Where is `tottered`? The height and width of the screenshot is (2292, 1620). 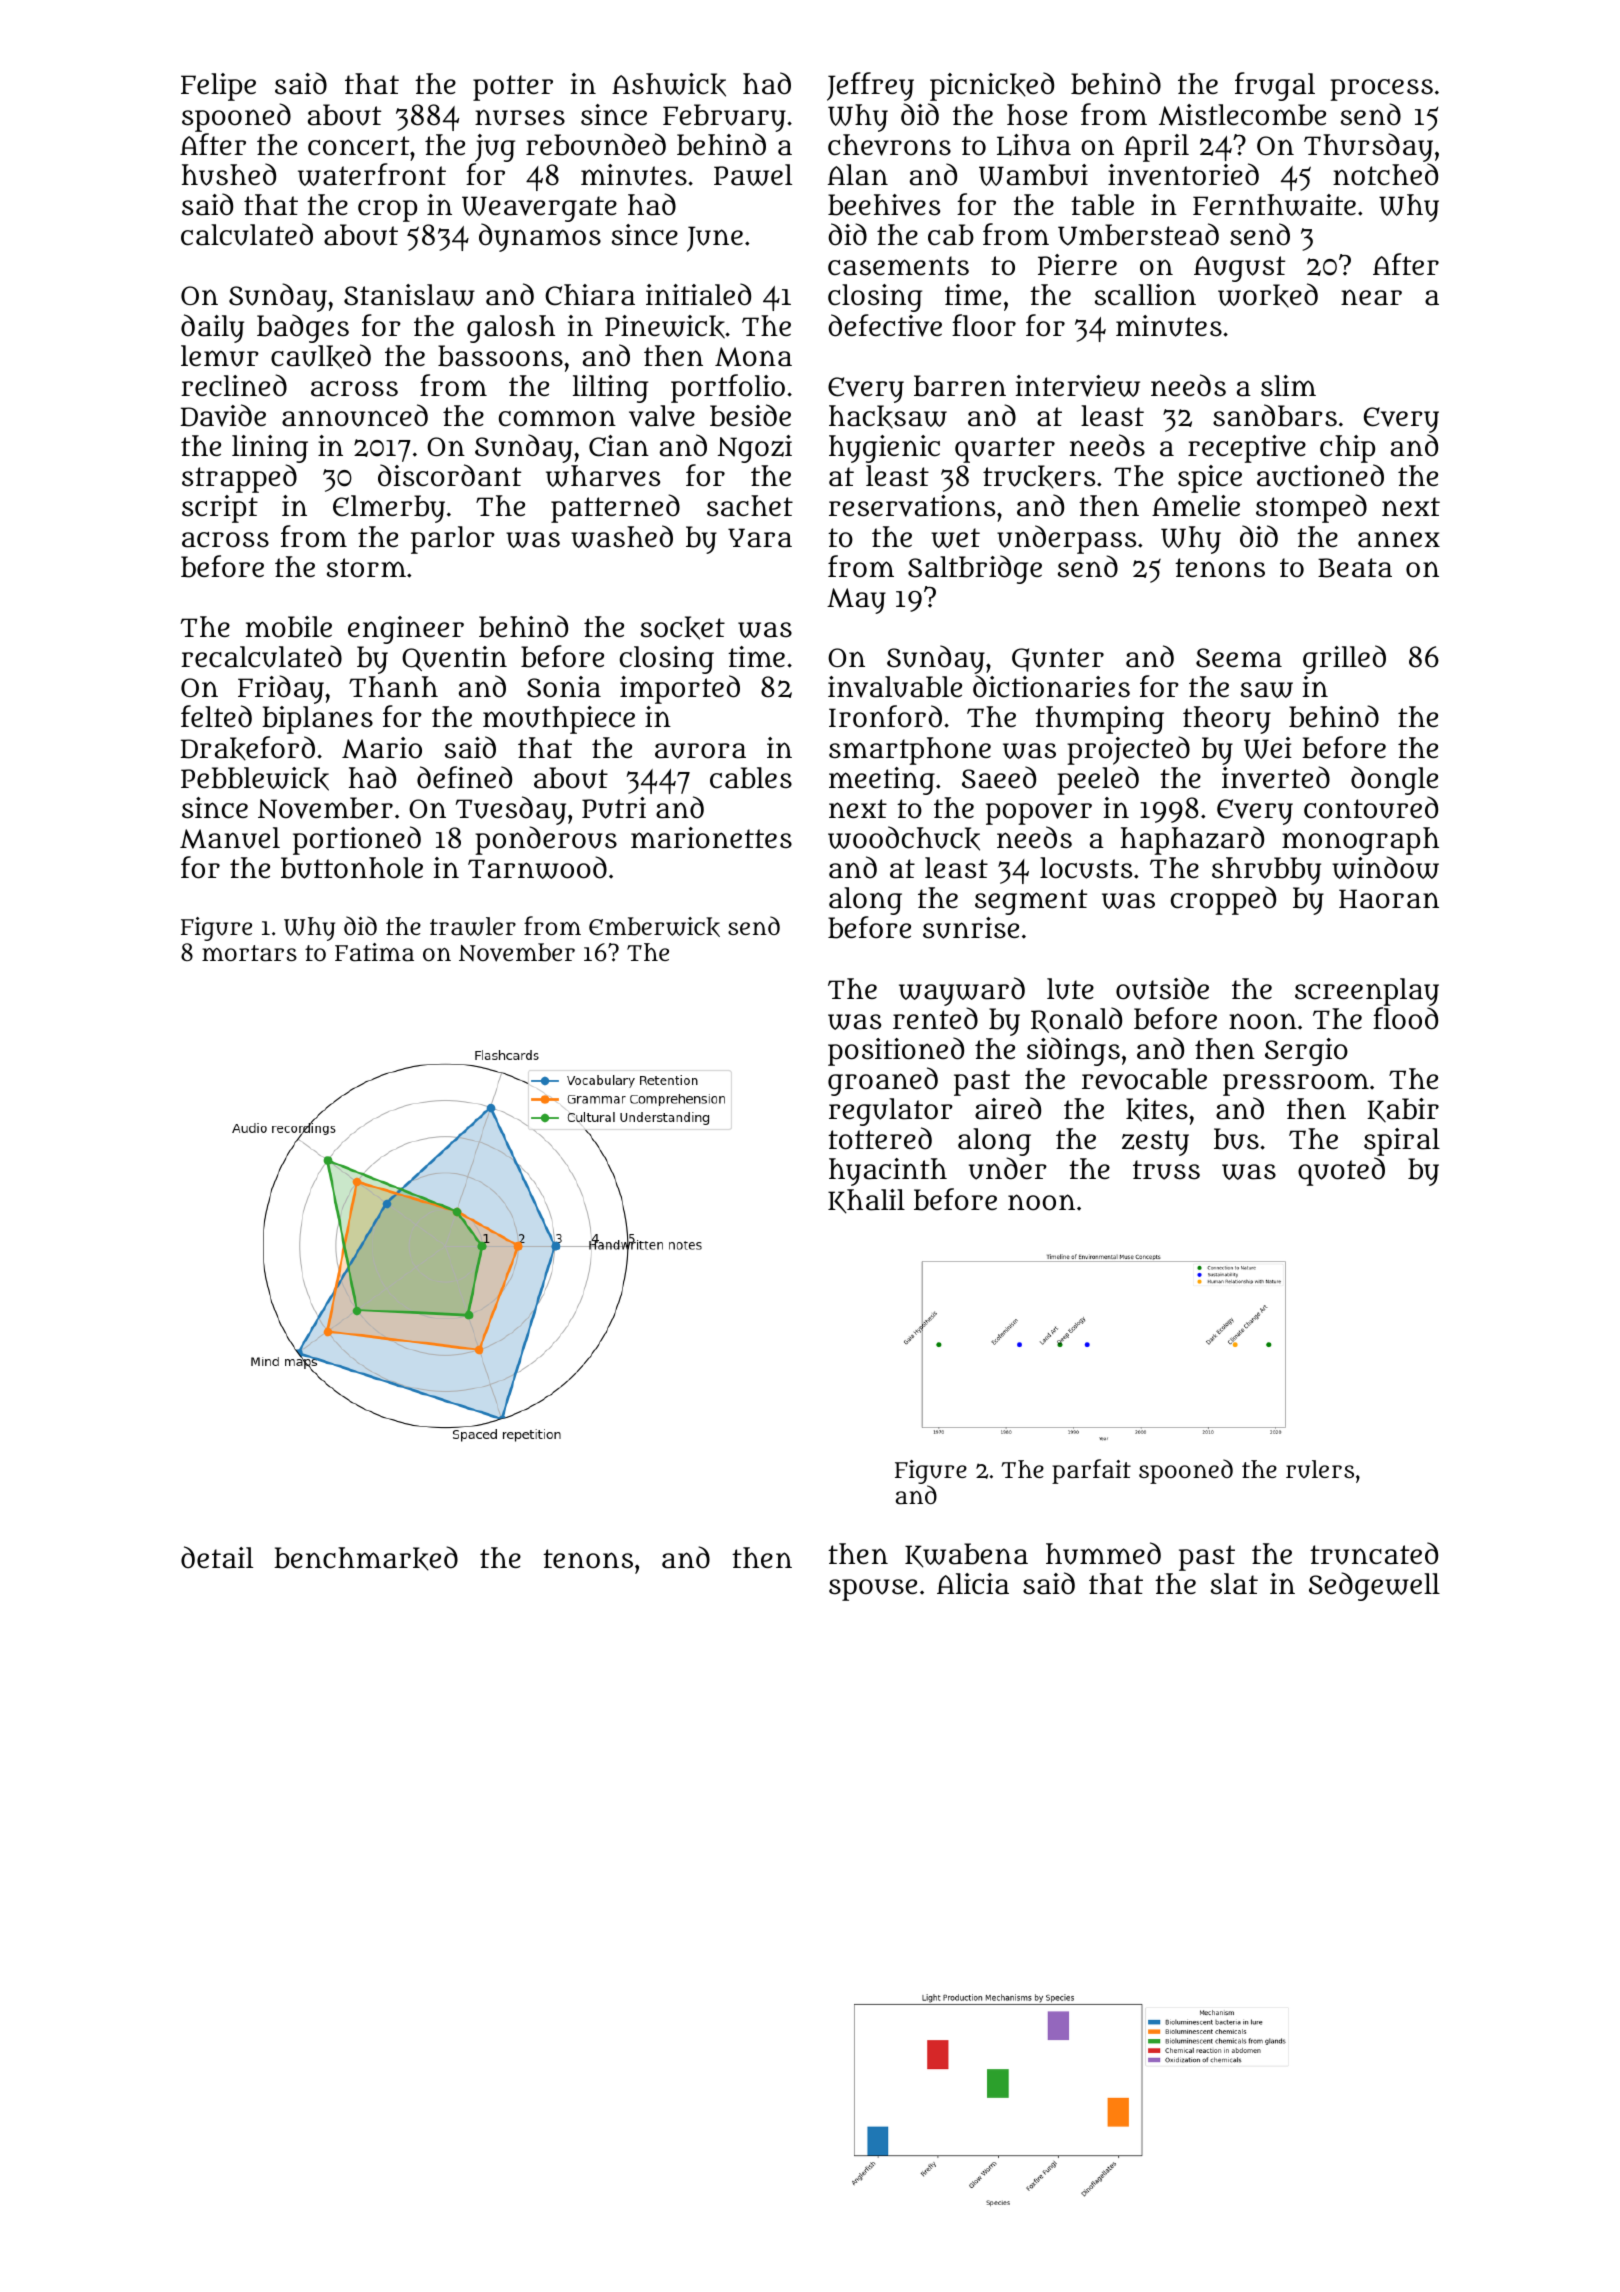
tottered is located at coordinates (880, 1138).
